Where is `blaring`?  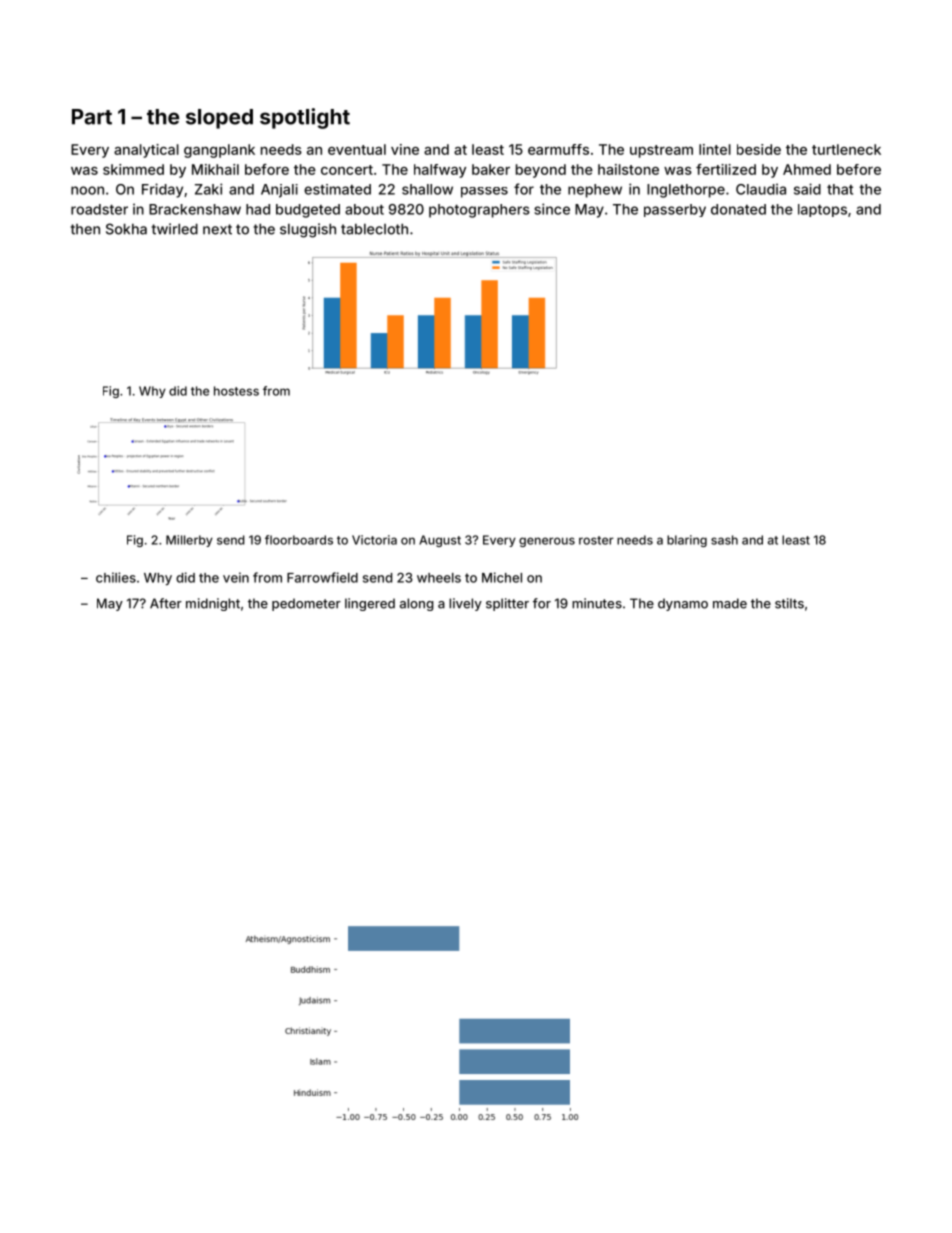
blaring is located at coordinates (687, 541).
